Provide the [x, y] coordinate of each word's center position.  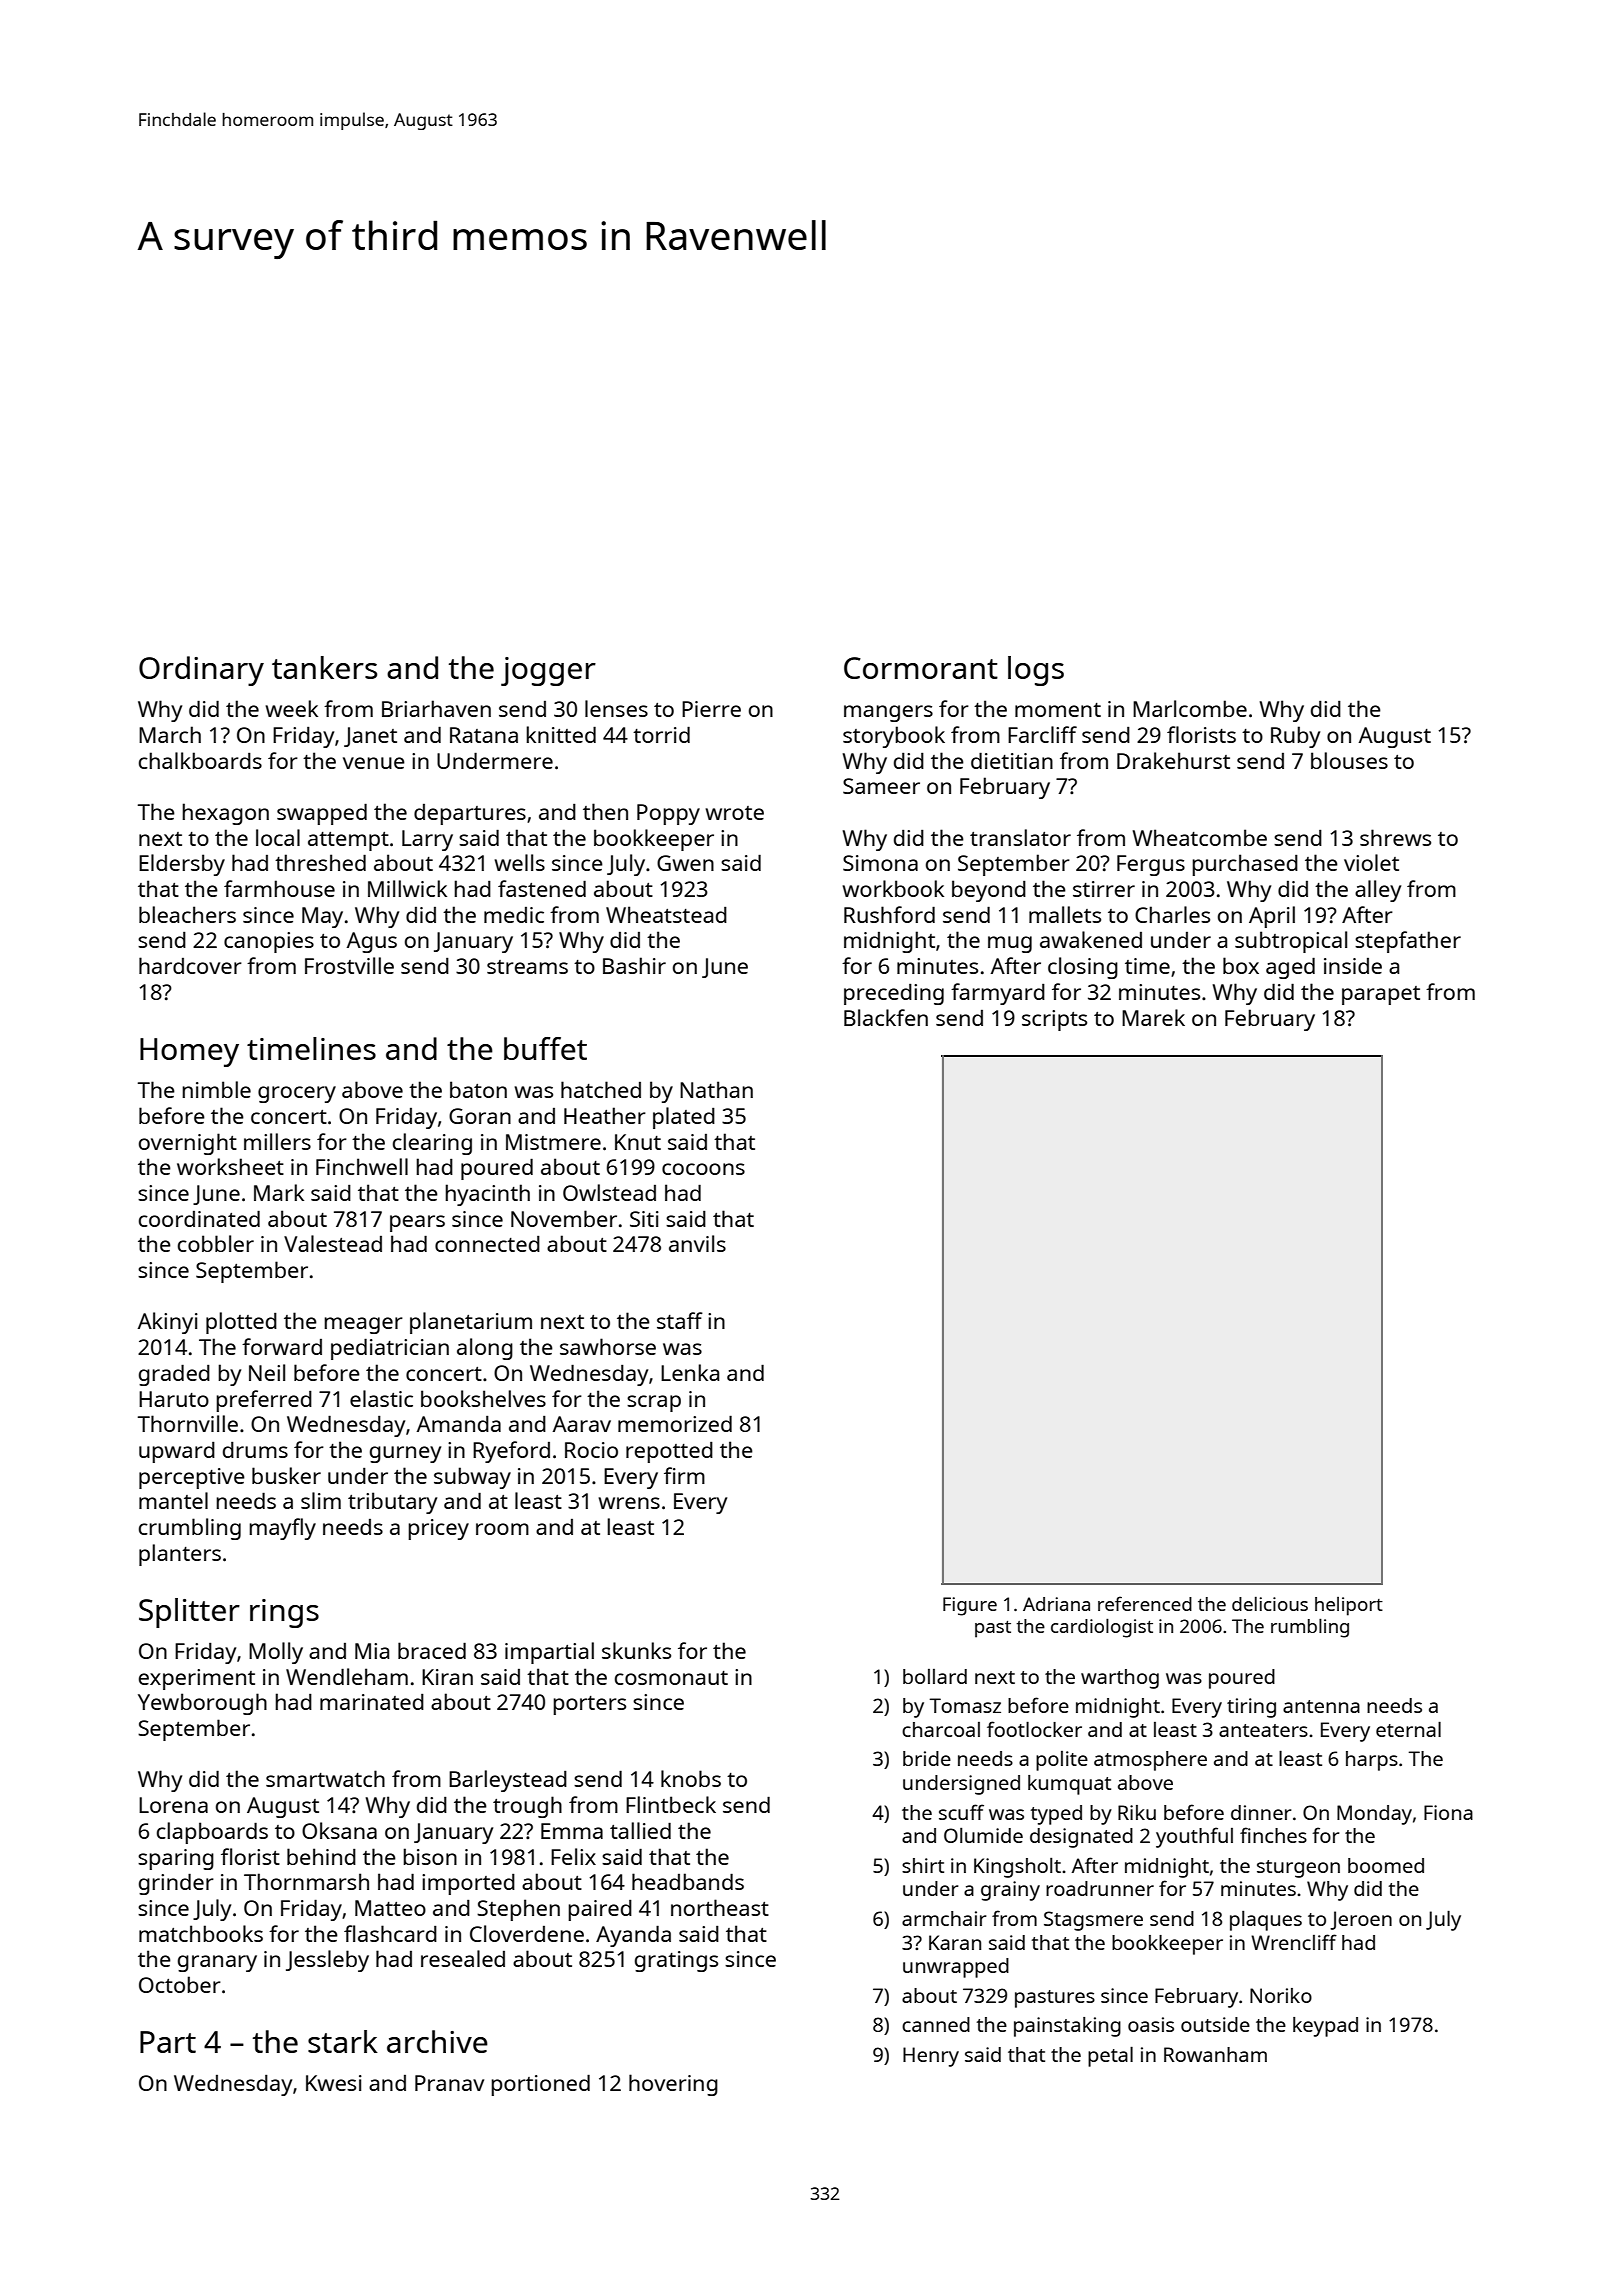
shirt [923, 1865]
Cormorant [921, 668]
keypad [1325, 2027]
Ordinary [201, 671]
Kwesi [334, 2083]
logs [1036, 671]
